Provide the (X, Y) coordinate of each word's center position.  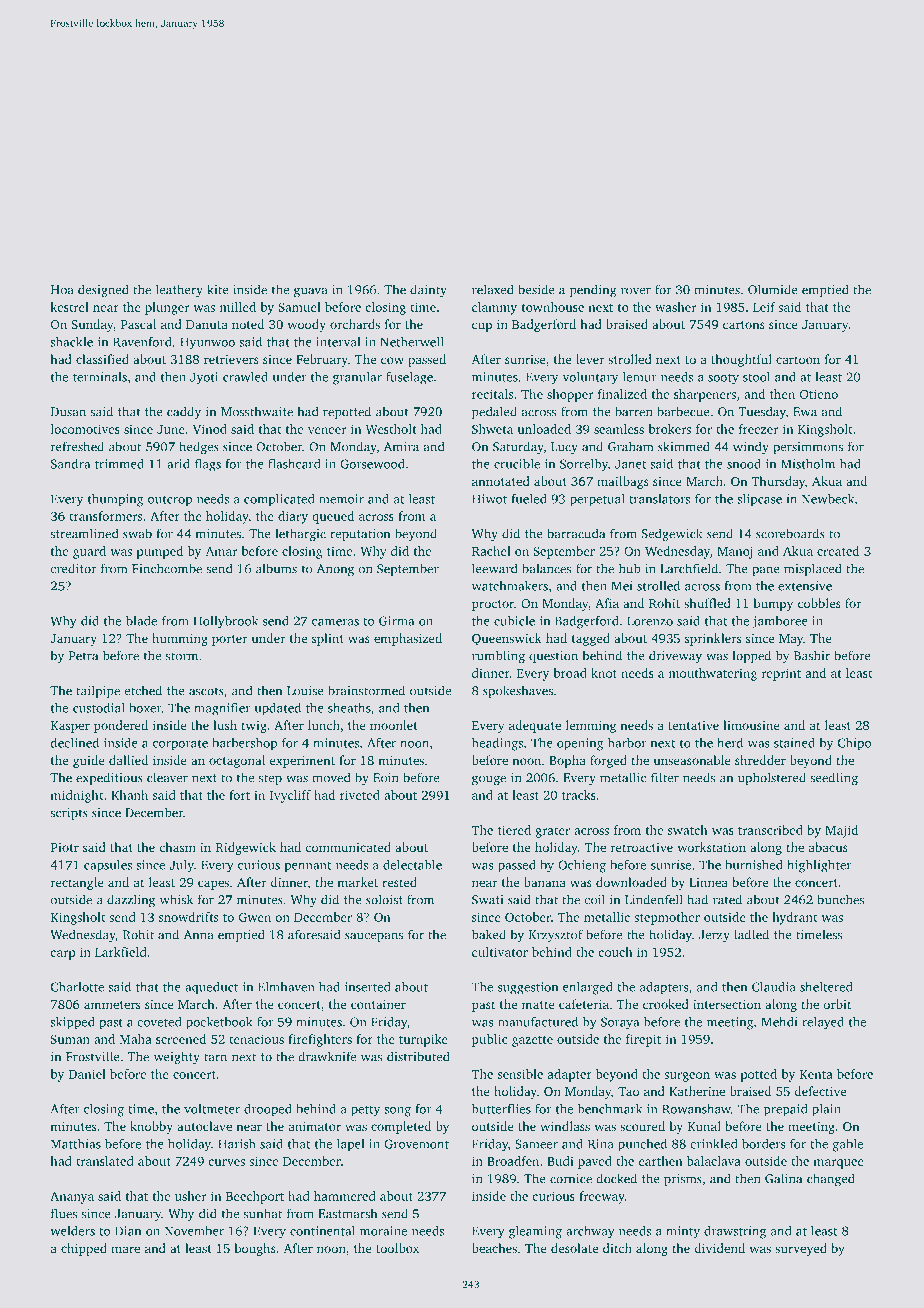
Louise (305, 691)
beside (536, 289)
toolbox (397, 1248)
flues (64, 1213)
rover (636, 291)
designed (103, 290)
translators (659, 499)
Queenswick (507, 639)
